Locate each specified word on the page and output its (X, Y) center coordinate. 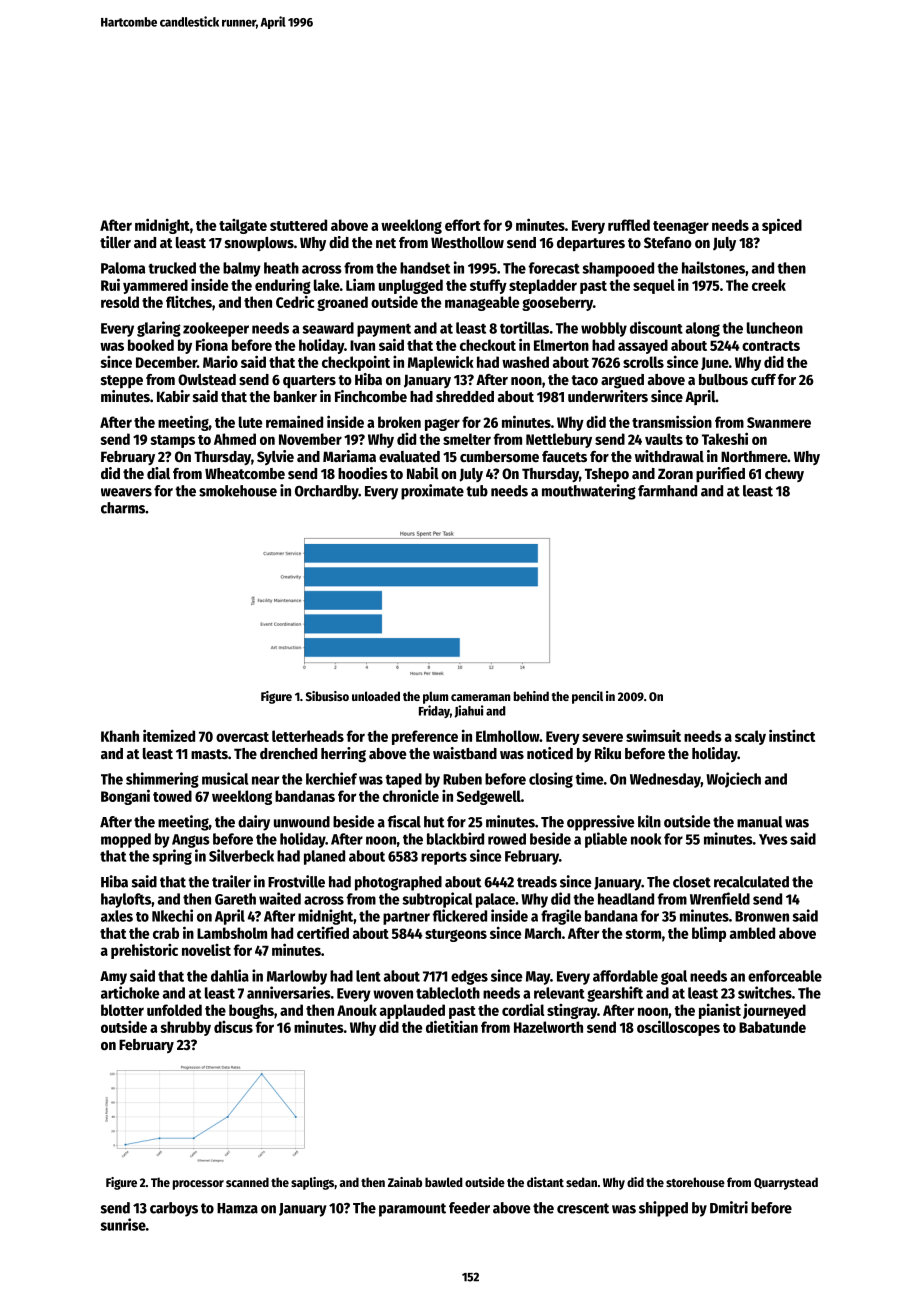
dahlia (230, 975)
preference (425, 737)
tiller (115, 242)
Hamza (237, 1208)
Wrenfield (720, 898)
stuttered (298, 225)
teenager (681, 227)
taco (585, 380)
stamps (172, 441)
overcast (242, 737)
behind (531, 696)
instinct (792, 735)
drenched (288, 753)
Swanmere (779, 422)
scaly (750, 737)
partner (406, 918)
